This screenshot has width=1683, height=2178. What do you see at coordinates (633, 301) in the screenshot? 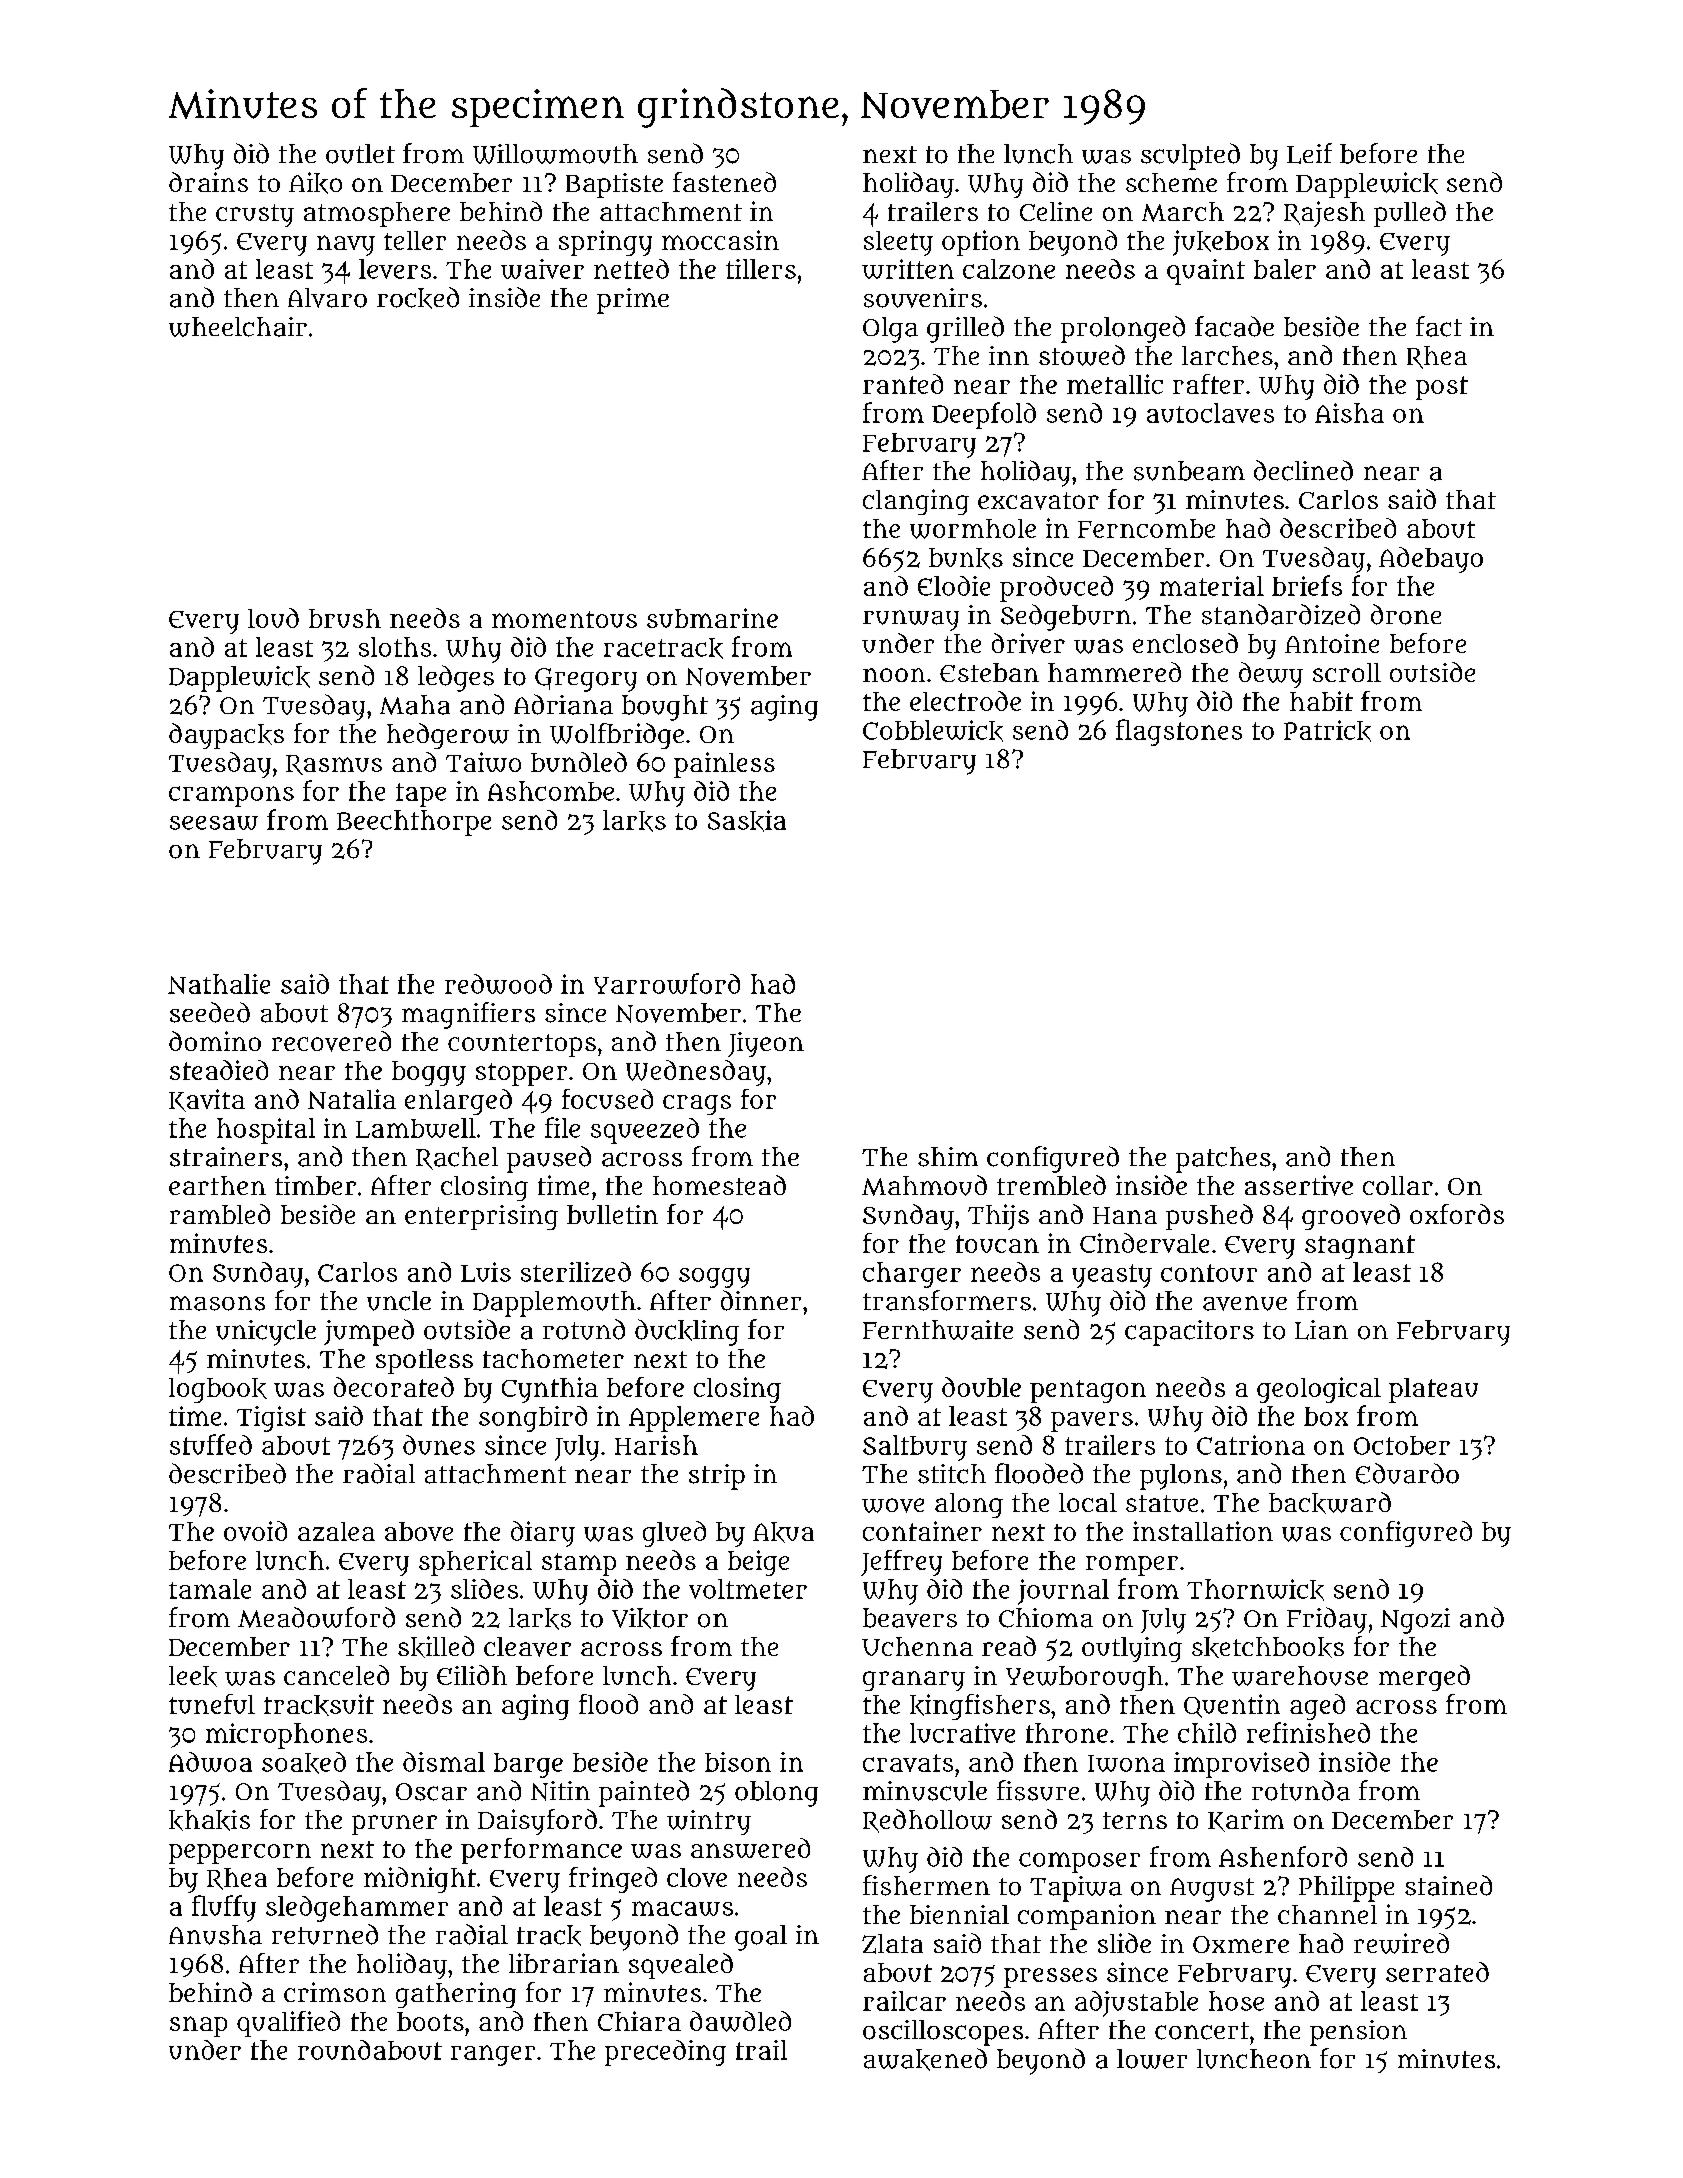
I see `prime` at bounding box center [633, 301].
